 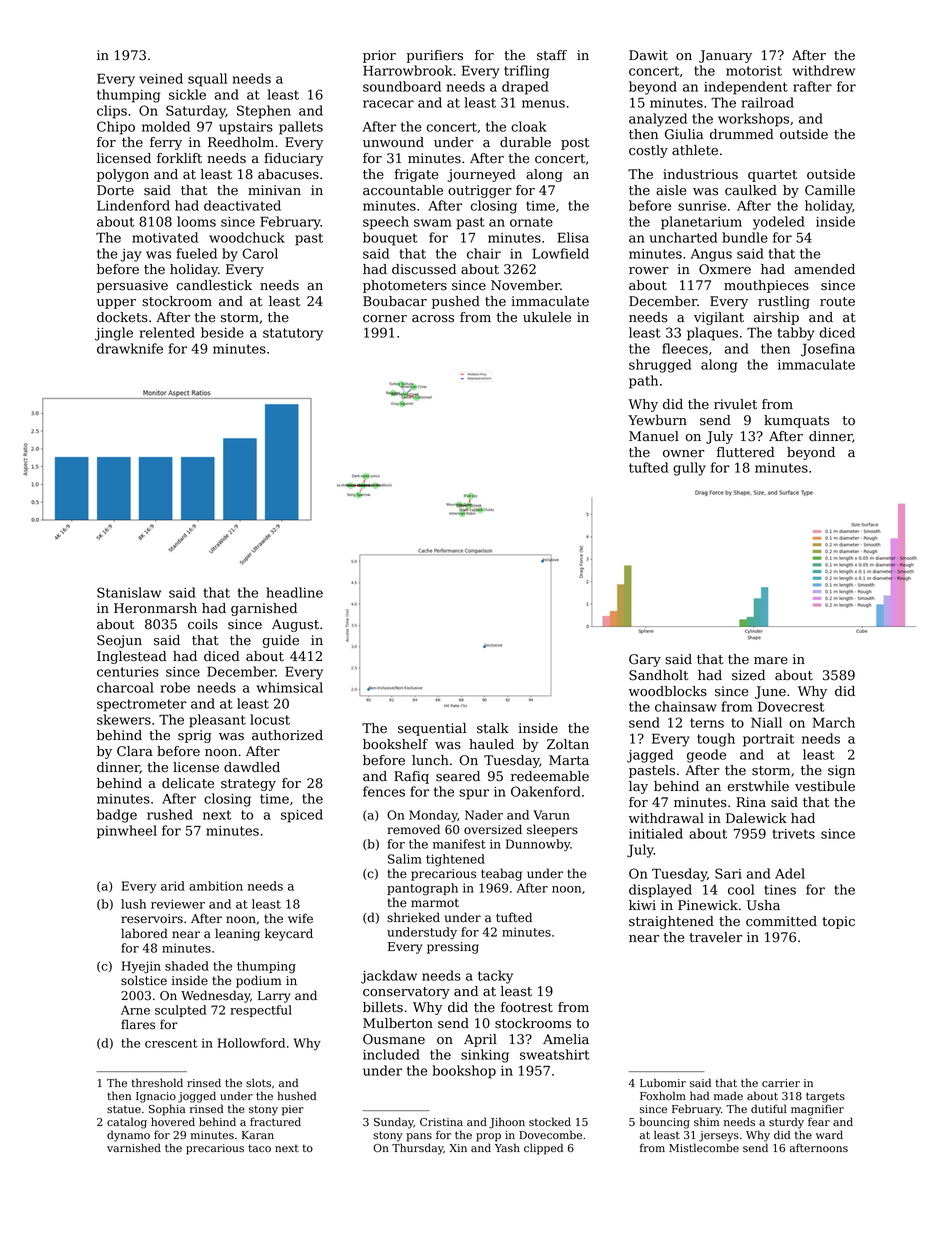 What do you see at coordinates (495, 977) in the image?
I see `tacky` at bounding box center [495, 977].
